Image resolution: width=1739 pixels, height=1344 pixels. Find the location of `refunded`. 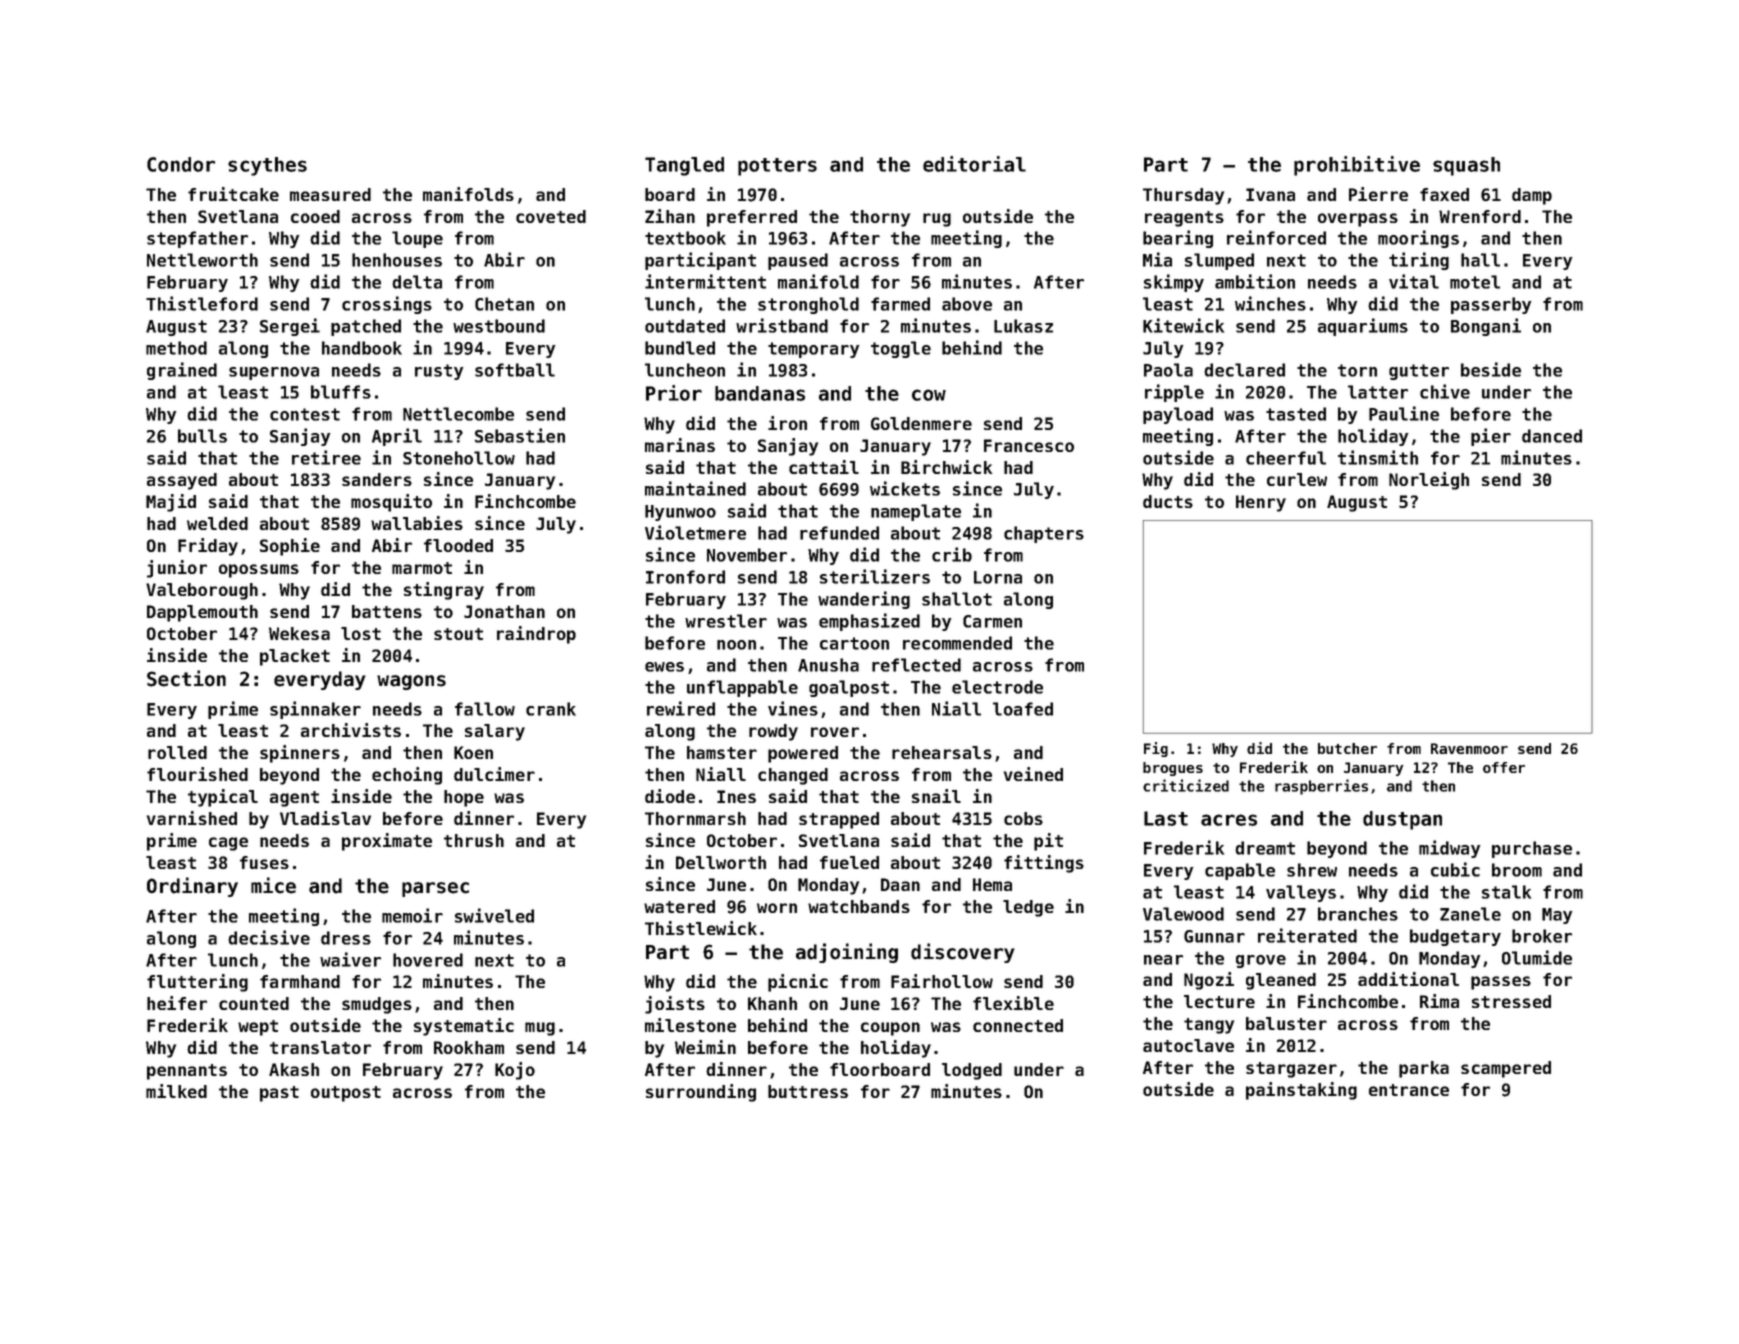

refunded is located at coordinates (839, 533).
